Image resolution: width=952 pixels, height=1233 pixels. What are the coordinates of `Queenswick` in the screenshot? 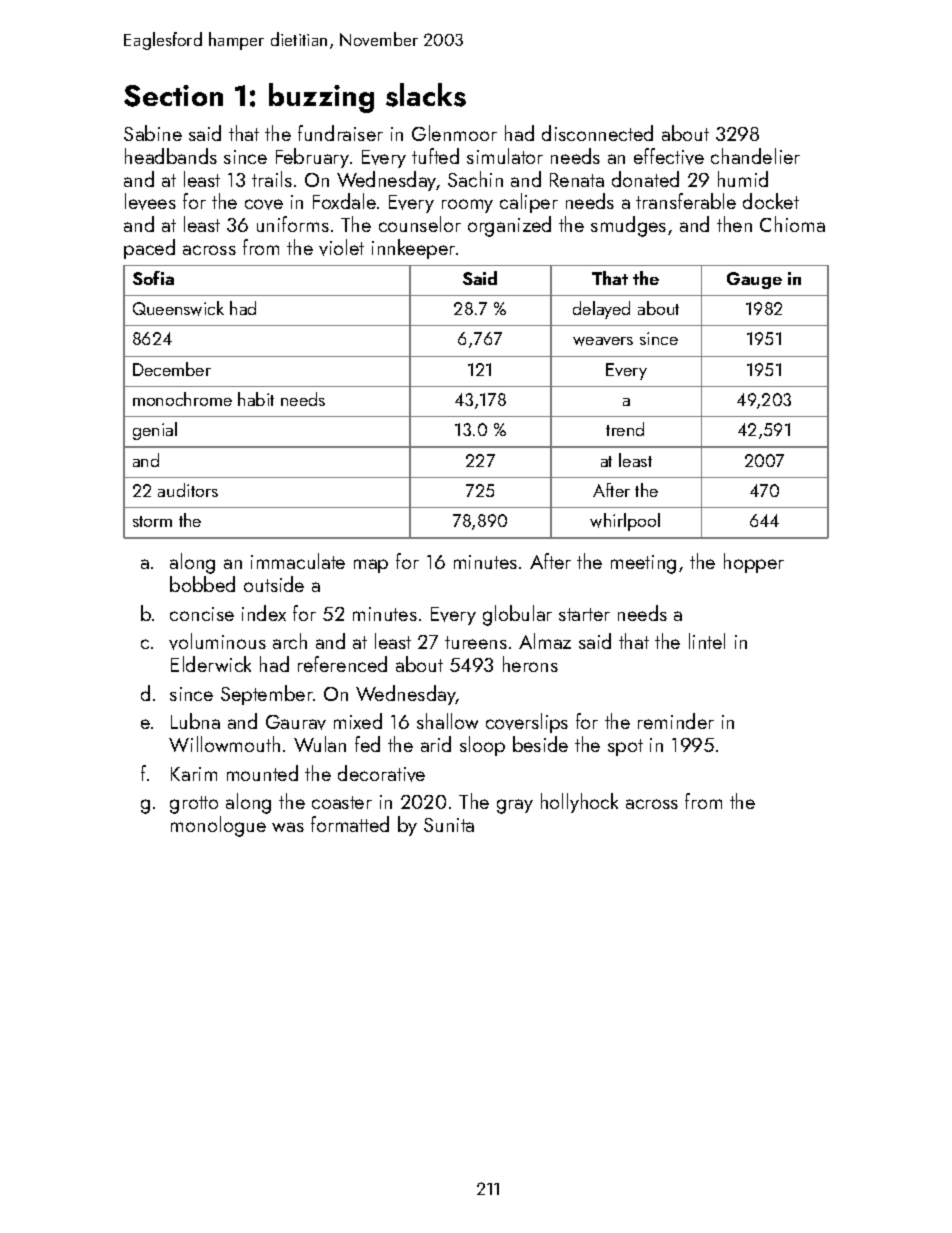 It's located at (178, 308).
